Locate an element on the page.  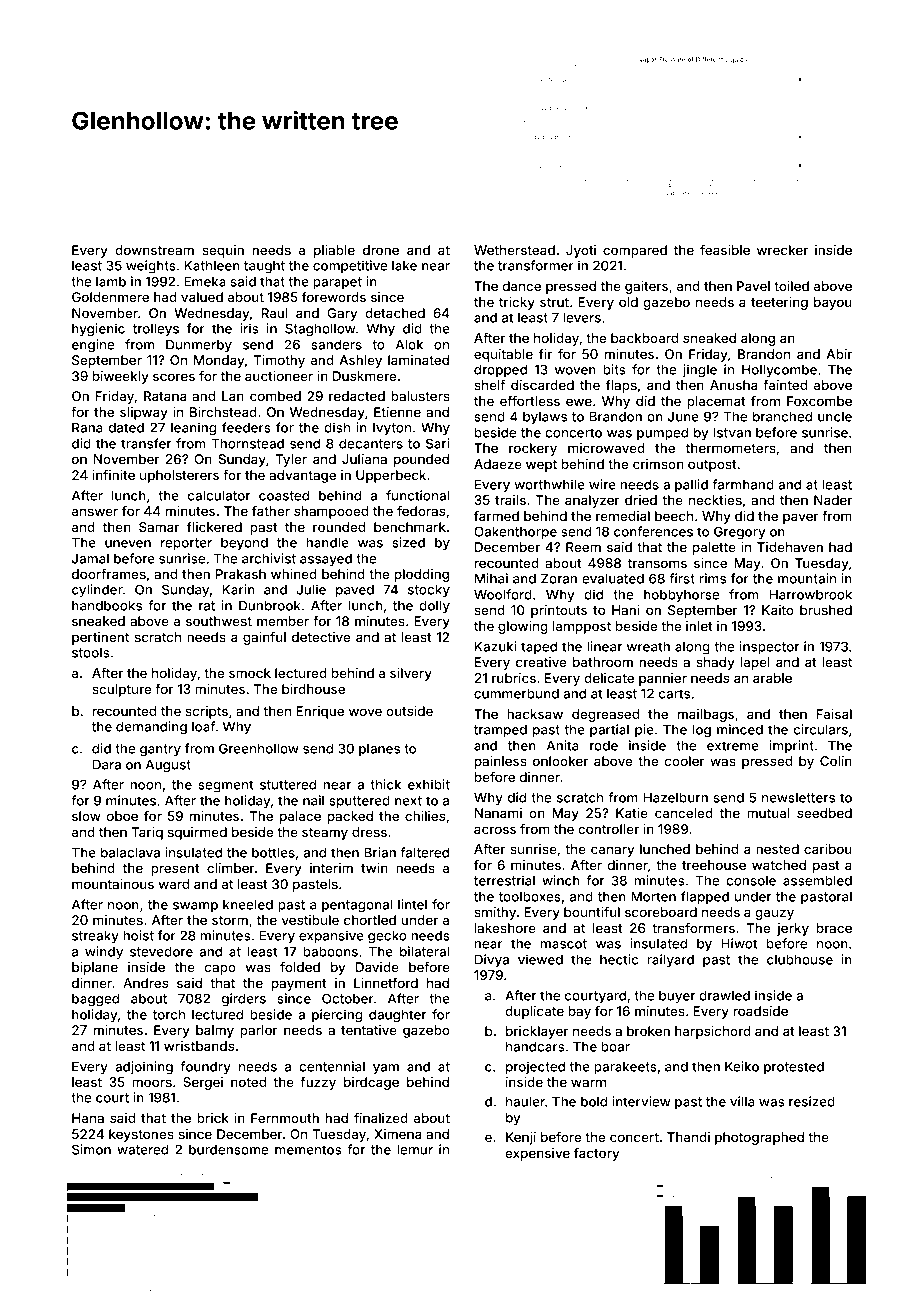
arable is located at coordinates (772, 678).
